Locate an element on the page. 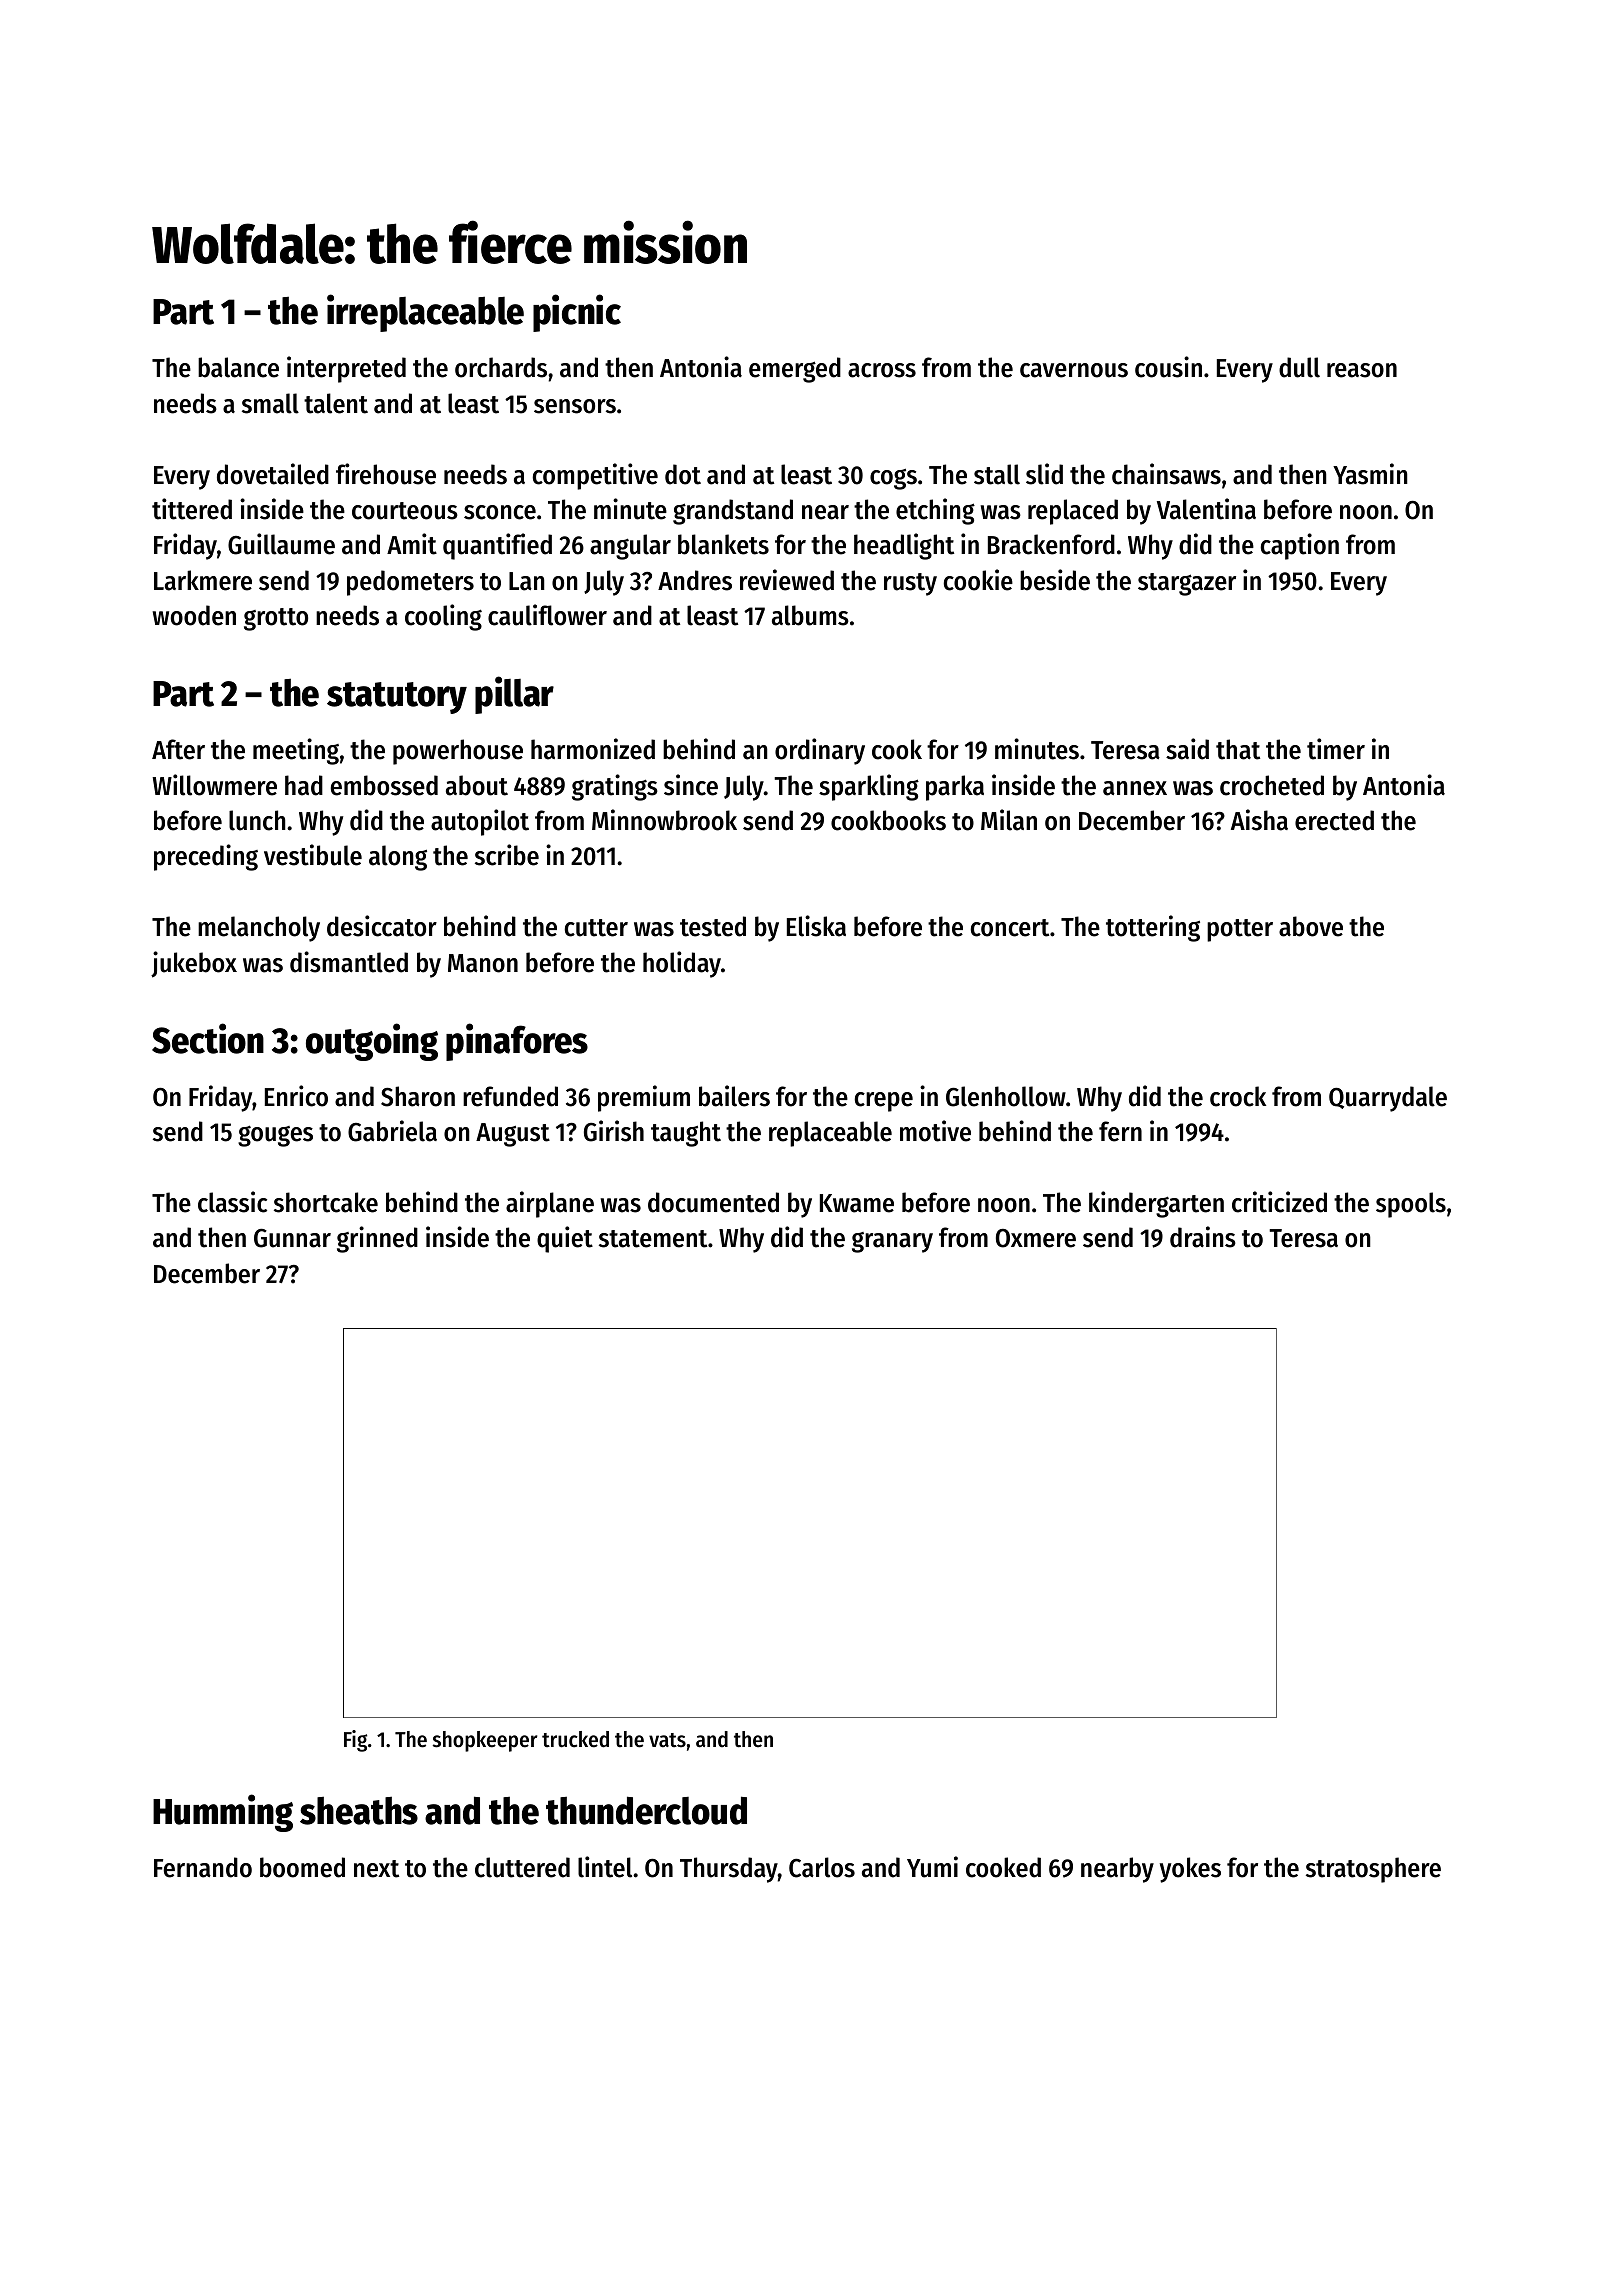 The width and height of the page is (1620, 2292). sheaths is located at coordinates (359, 1811).
